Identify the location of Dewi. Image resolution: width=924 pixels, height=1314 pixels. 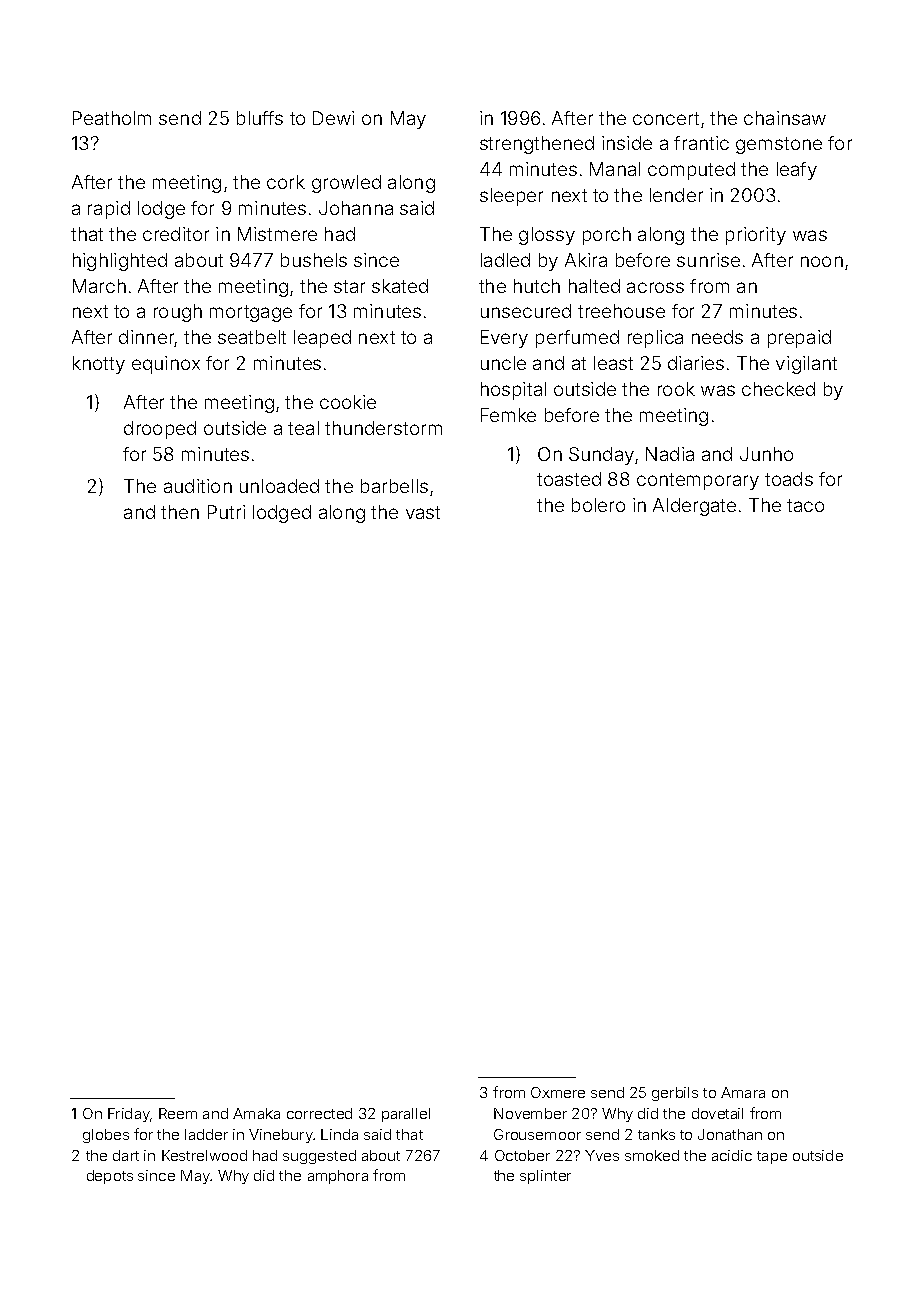
(333, 118).
